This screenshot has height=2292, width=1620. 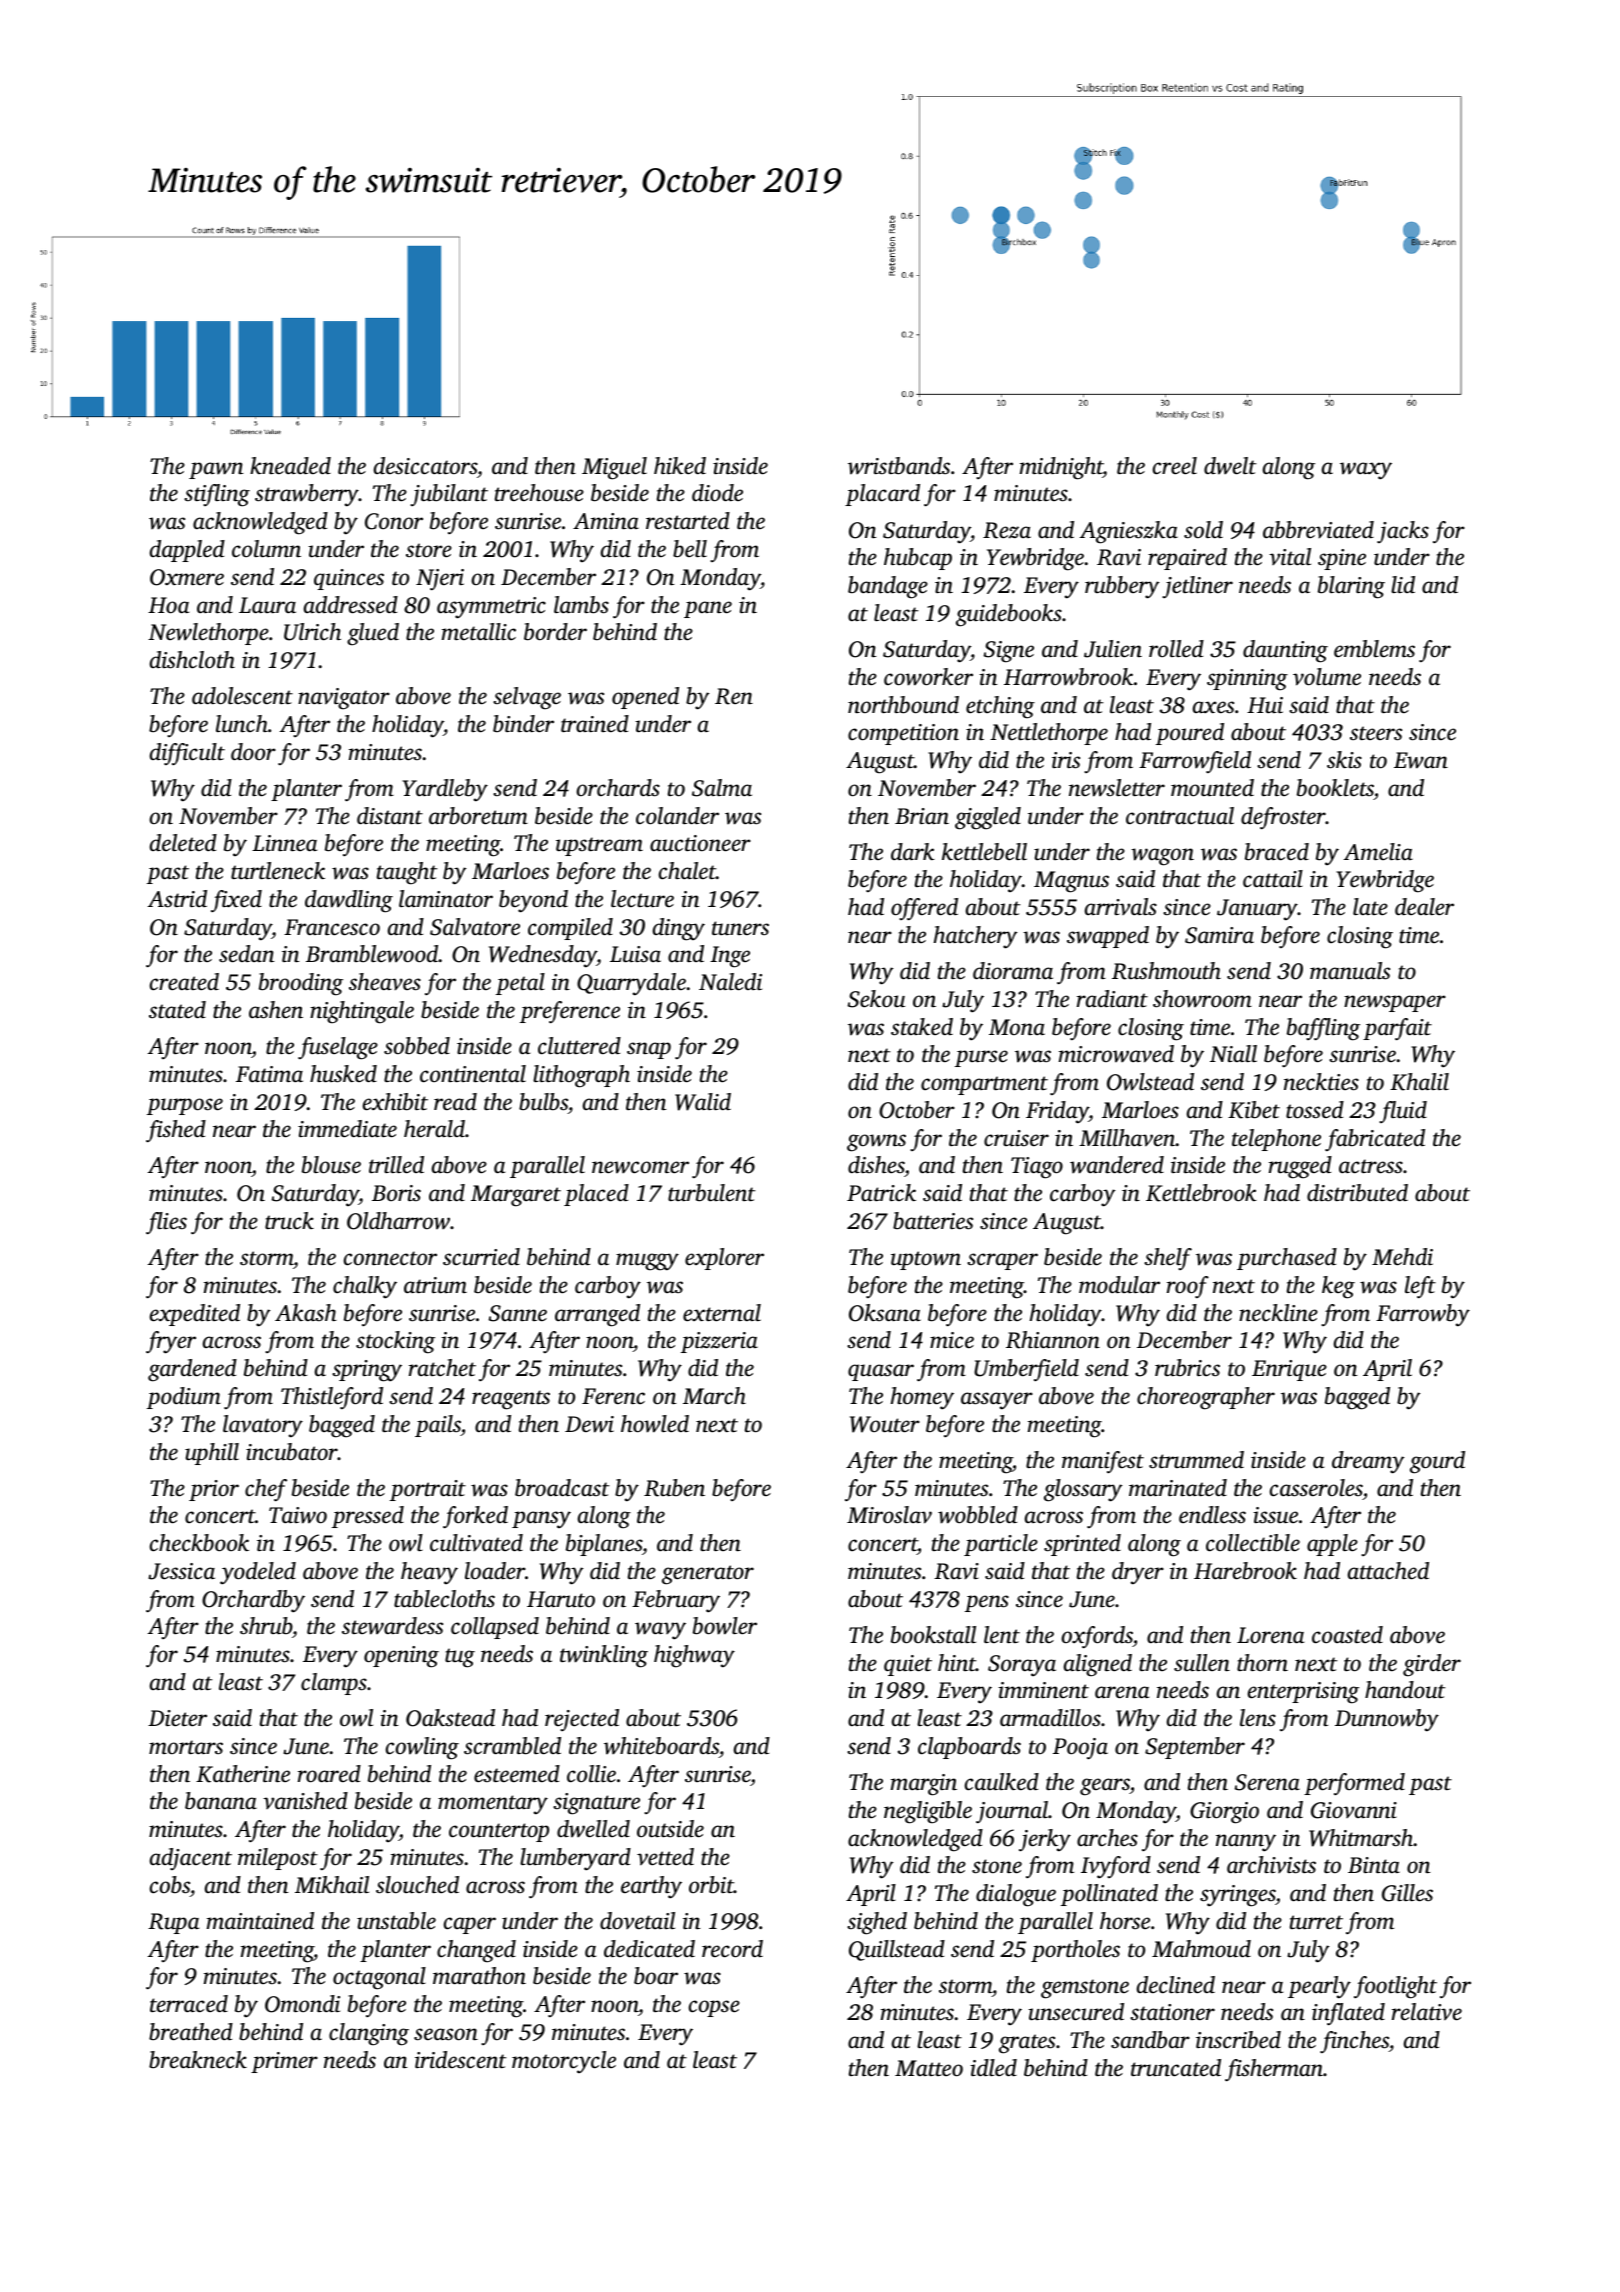 I want to click on uptown, so click(x=926, y=1260).
